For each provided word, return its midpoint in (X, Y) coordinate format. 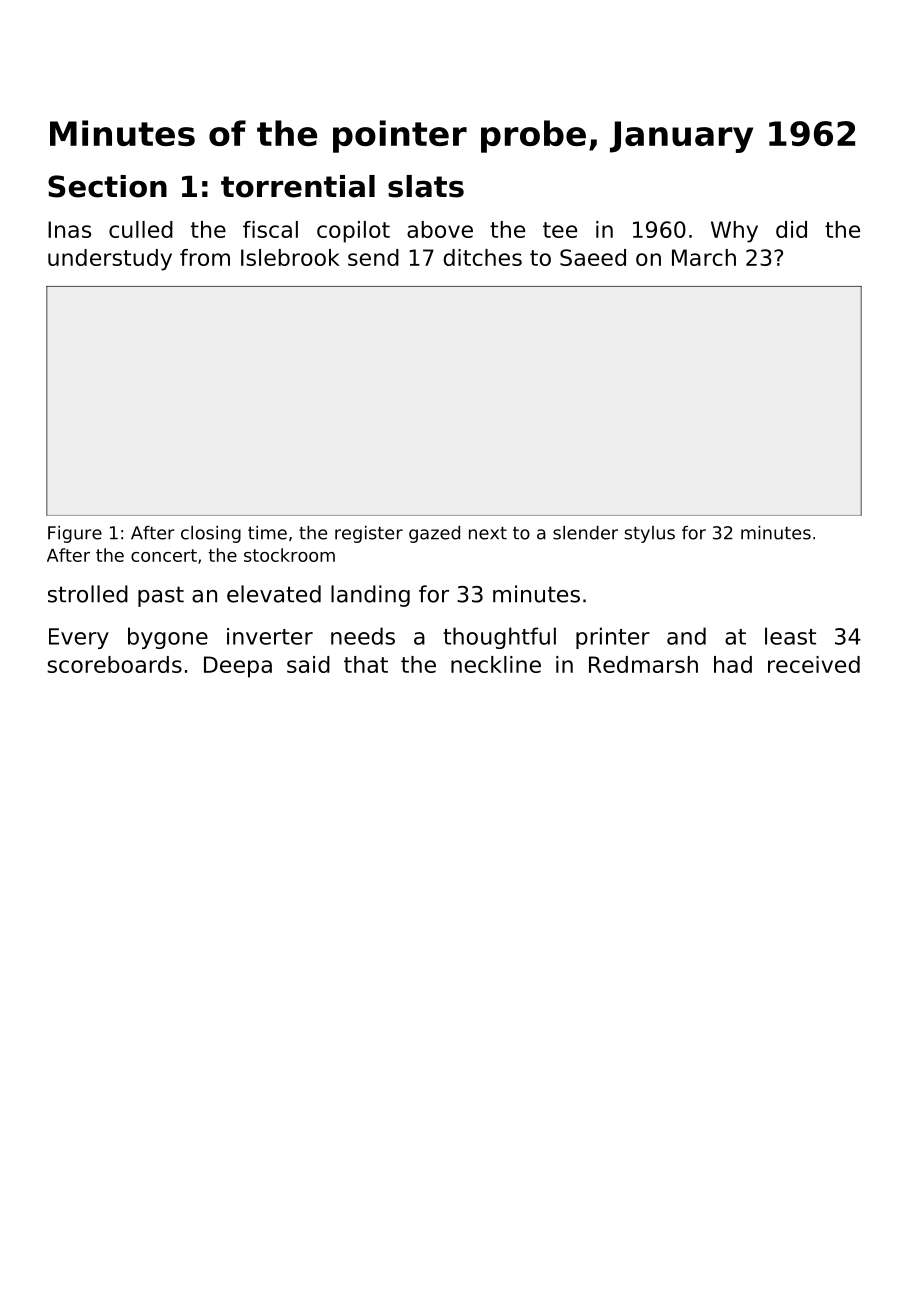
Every (79, 638)
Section (107, 186)
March (704, 257)
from (205, 257)
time (267, 533)
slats (426, 186)
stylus (649, 534)
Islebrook (290, 257)
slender (585, 533)
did (791, 229)
